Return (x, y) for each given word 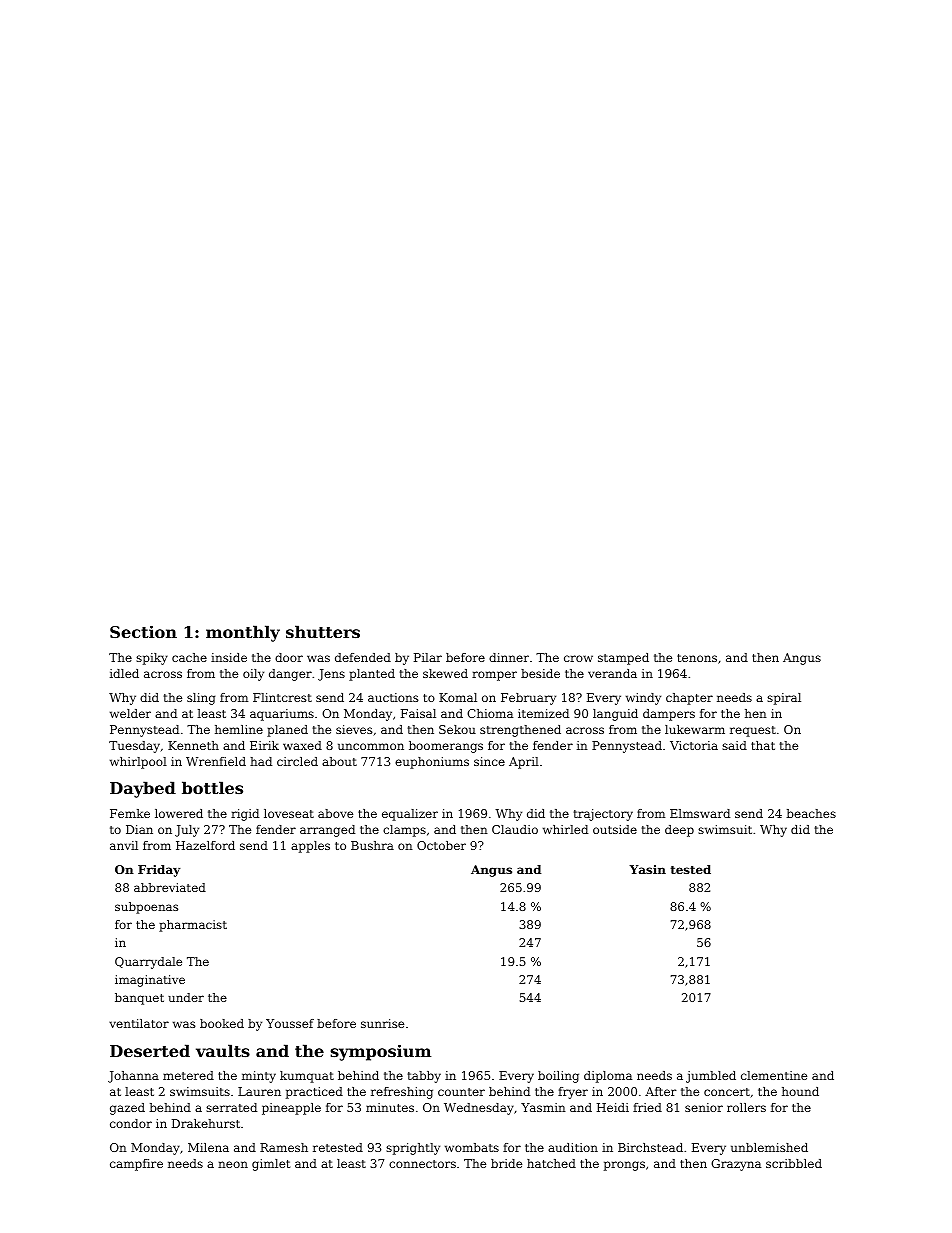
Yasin (647, 869)
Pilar (428, 657)
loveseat (289, 813)
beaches (811, 813)
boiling (558, 1077)
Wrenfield (216, 761)
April (524, 763)
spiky (152, 659)
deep (679, 831)
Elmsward (700, 813)
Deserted (150, 1050)
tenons (697, 658)
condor (131, 1123)
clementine (774, 1075)
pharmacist (193, 926)
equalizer (410, 815)
